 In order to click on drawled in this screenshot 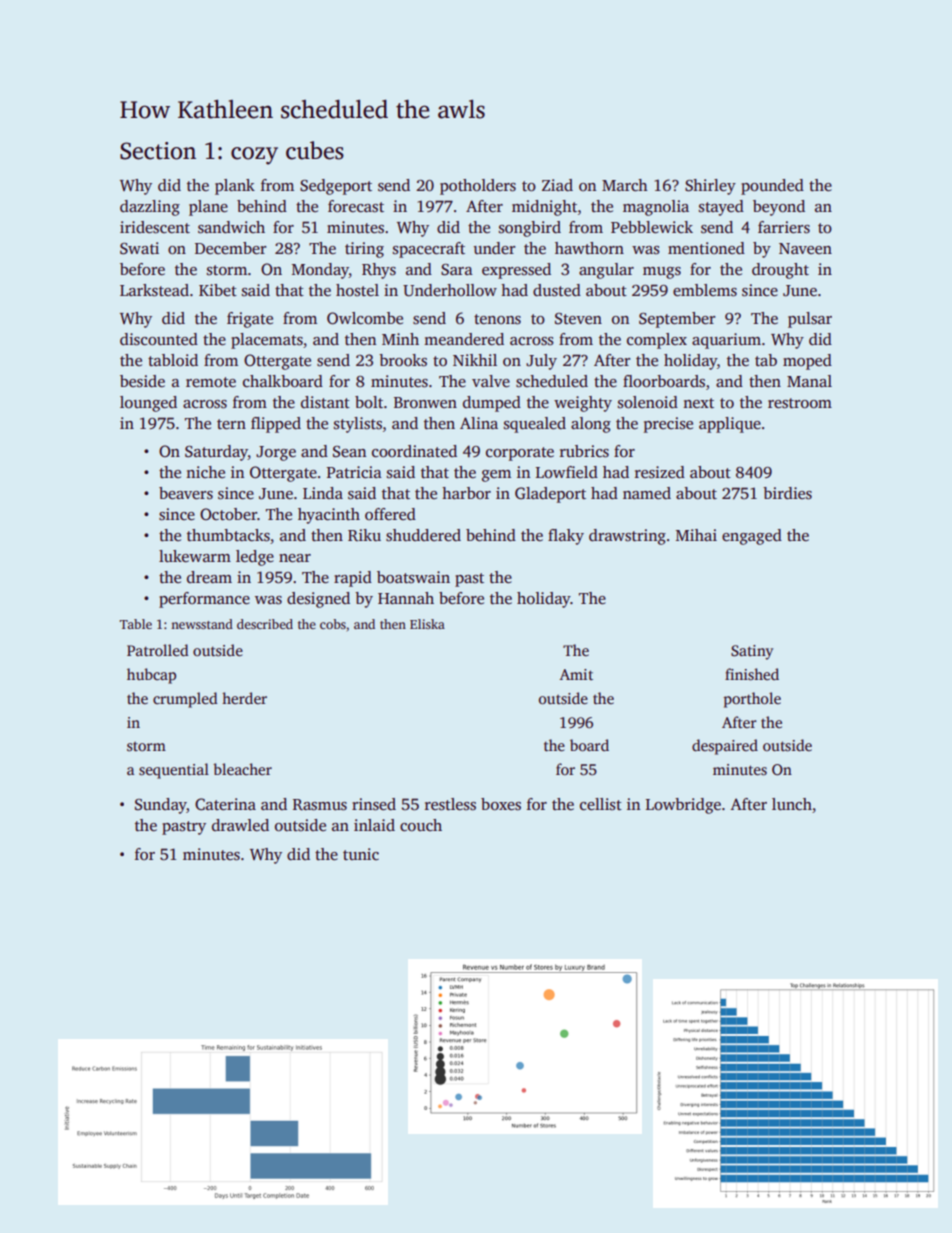, I will do `click(240, 825)`.
